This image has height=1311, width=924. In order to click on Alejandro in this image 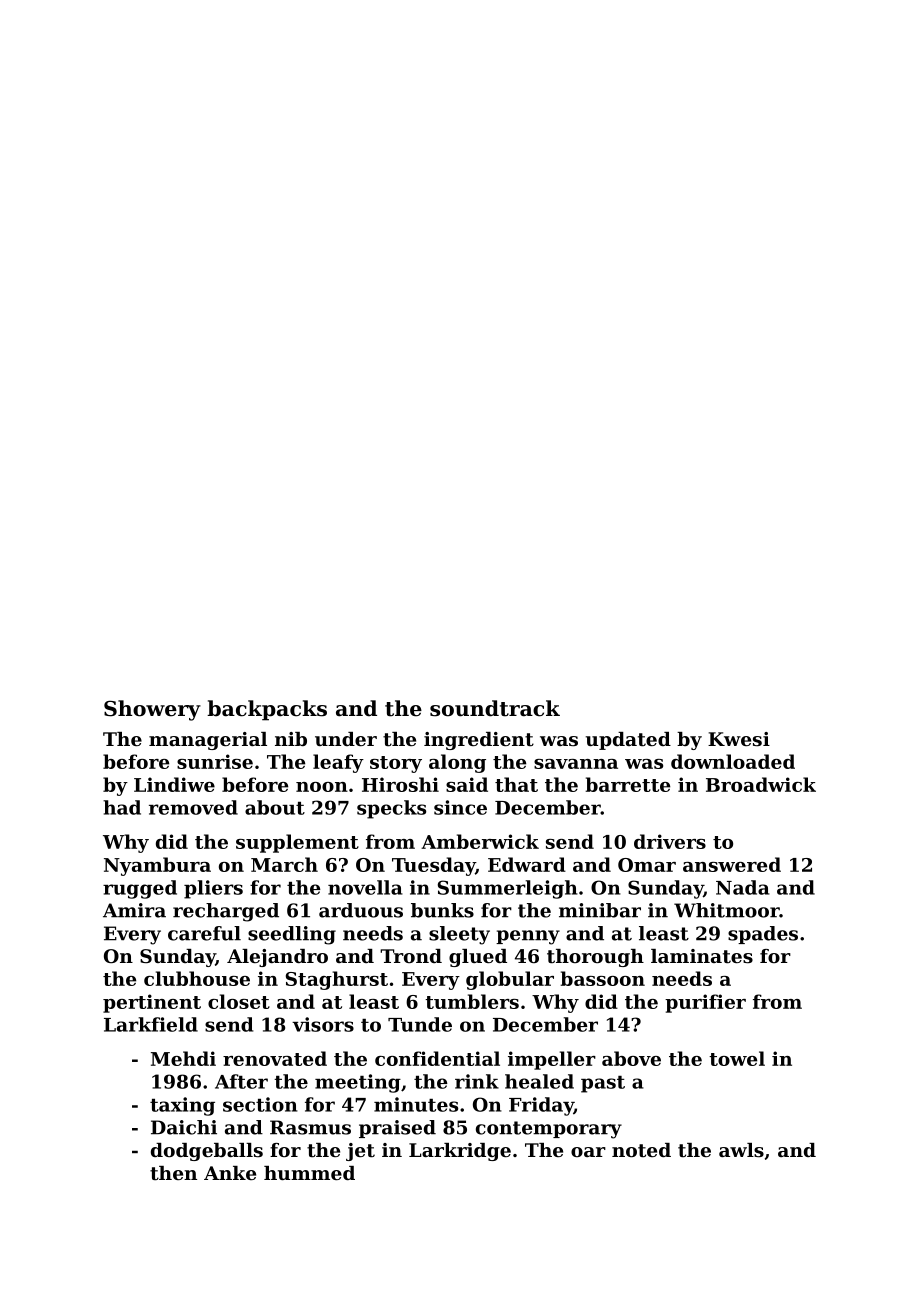, I will do `click(277, 958)`.
